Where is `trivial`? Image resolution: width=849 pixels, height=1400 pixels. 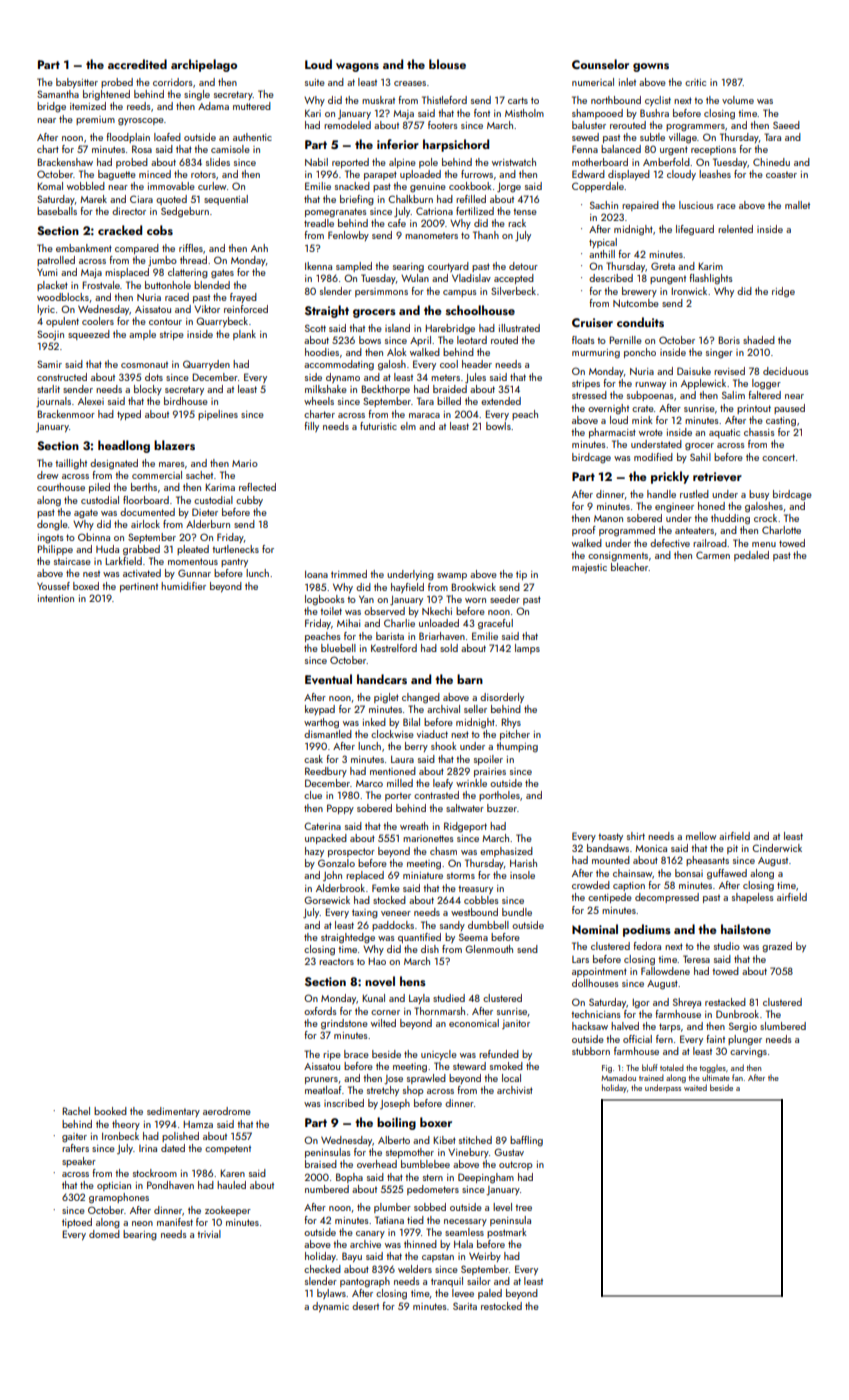
trivial is located at coordinates (209, 1234).
